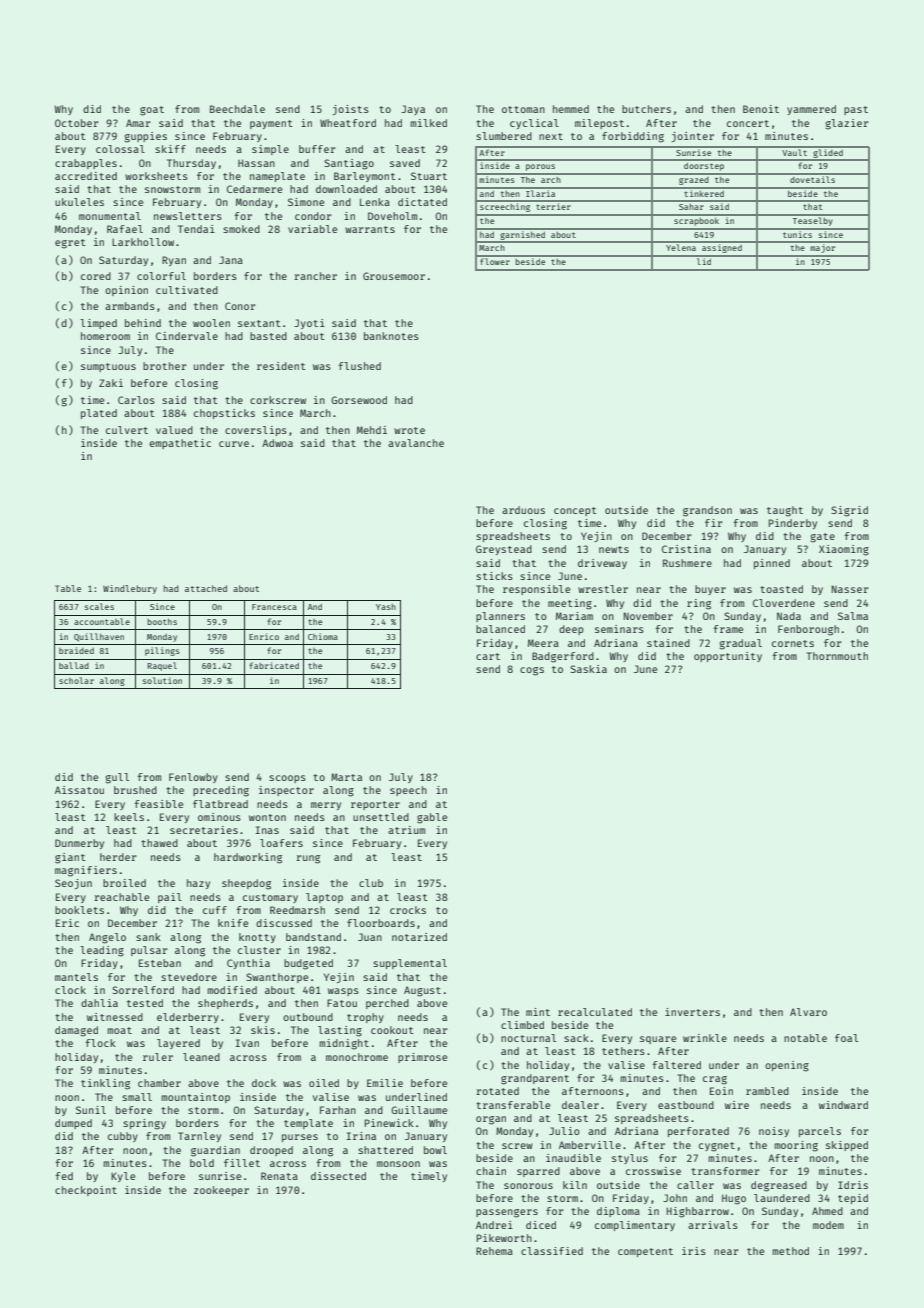 The width and height of the page is (924, 1308). Describe the element at coordinates (247, 1043) in the page. I see `Ivan` at that location.
